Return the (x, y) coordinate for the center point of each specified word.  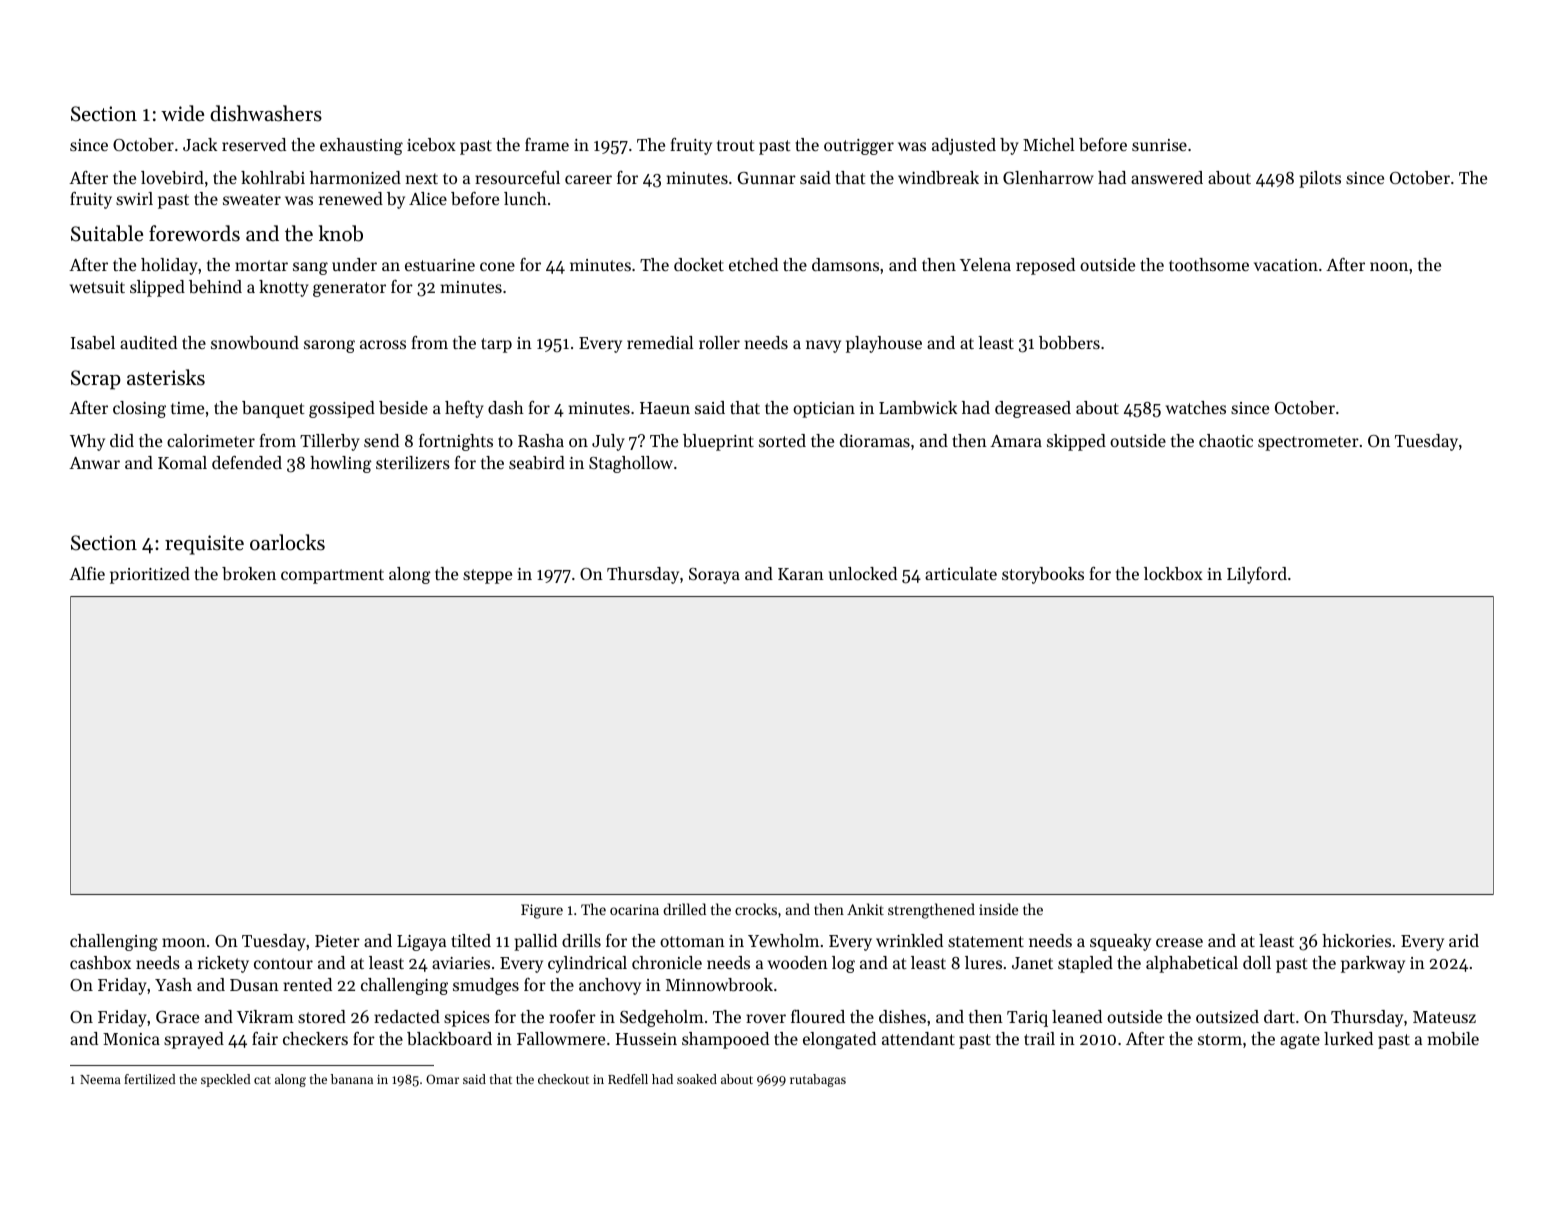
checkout (563, 1079)
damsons (845, 264)
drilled (684, 909)
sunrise (1159, 145)
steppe (487, 576)
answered (1167, 177)
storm (1220, 1039)
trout (736, 145)
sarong (329, 346)
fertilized (150, 1079)
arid (1464, 940)
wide (182, 113)
